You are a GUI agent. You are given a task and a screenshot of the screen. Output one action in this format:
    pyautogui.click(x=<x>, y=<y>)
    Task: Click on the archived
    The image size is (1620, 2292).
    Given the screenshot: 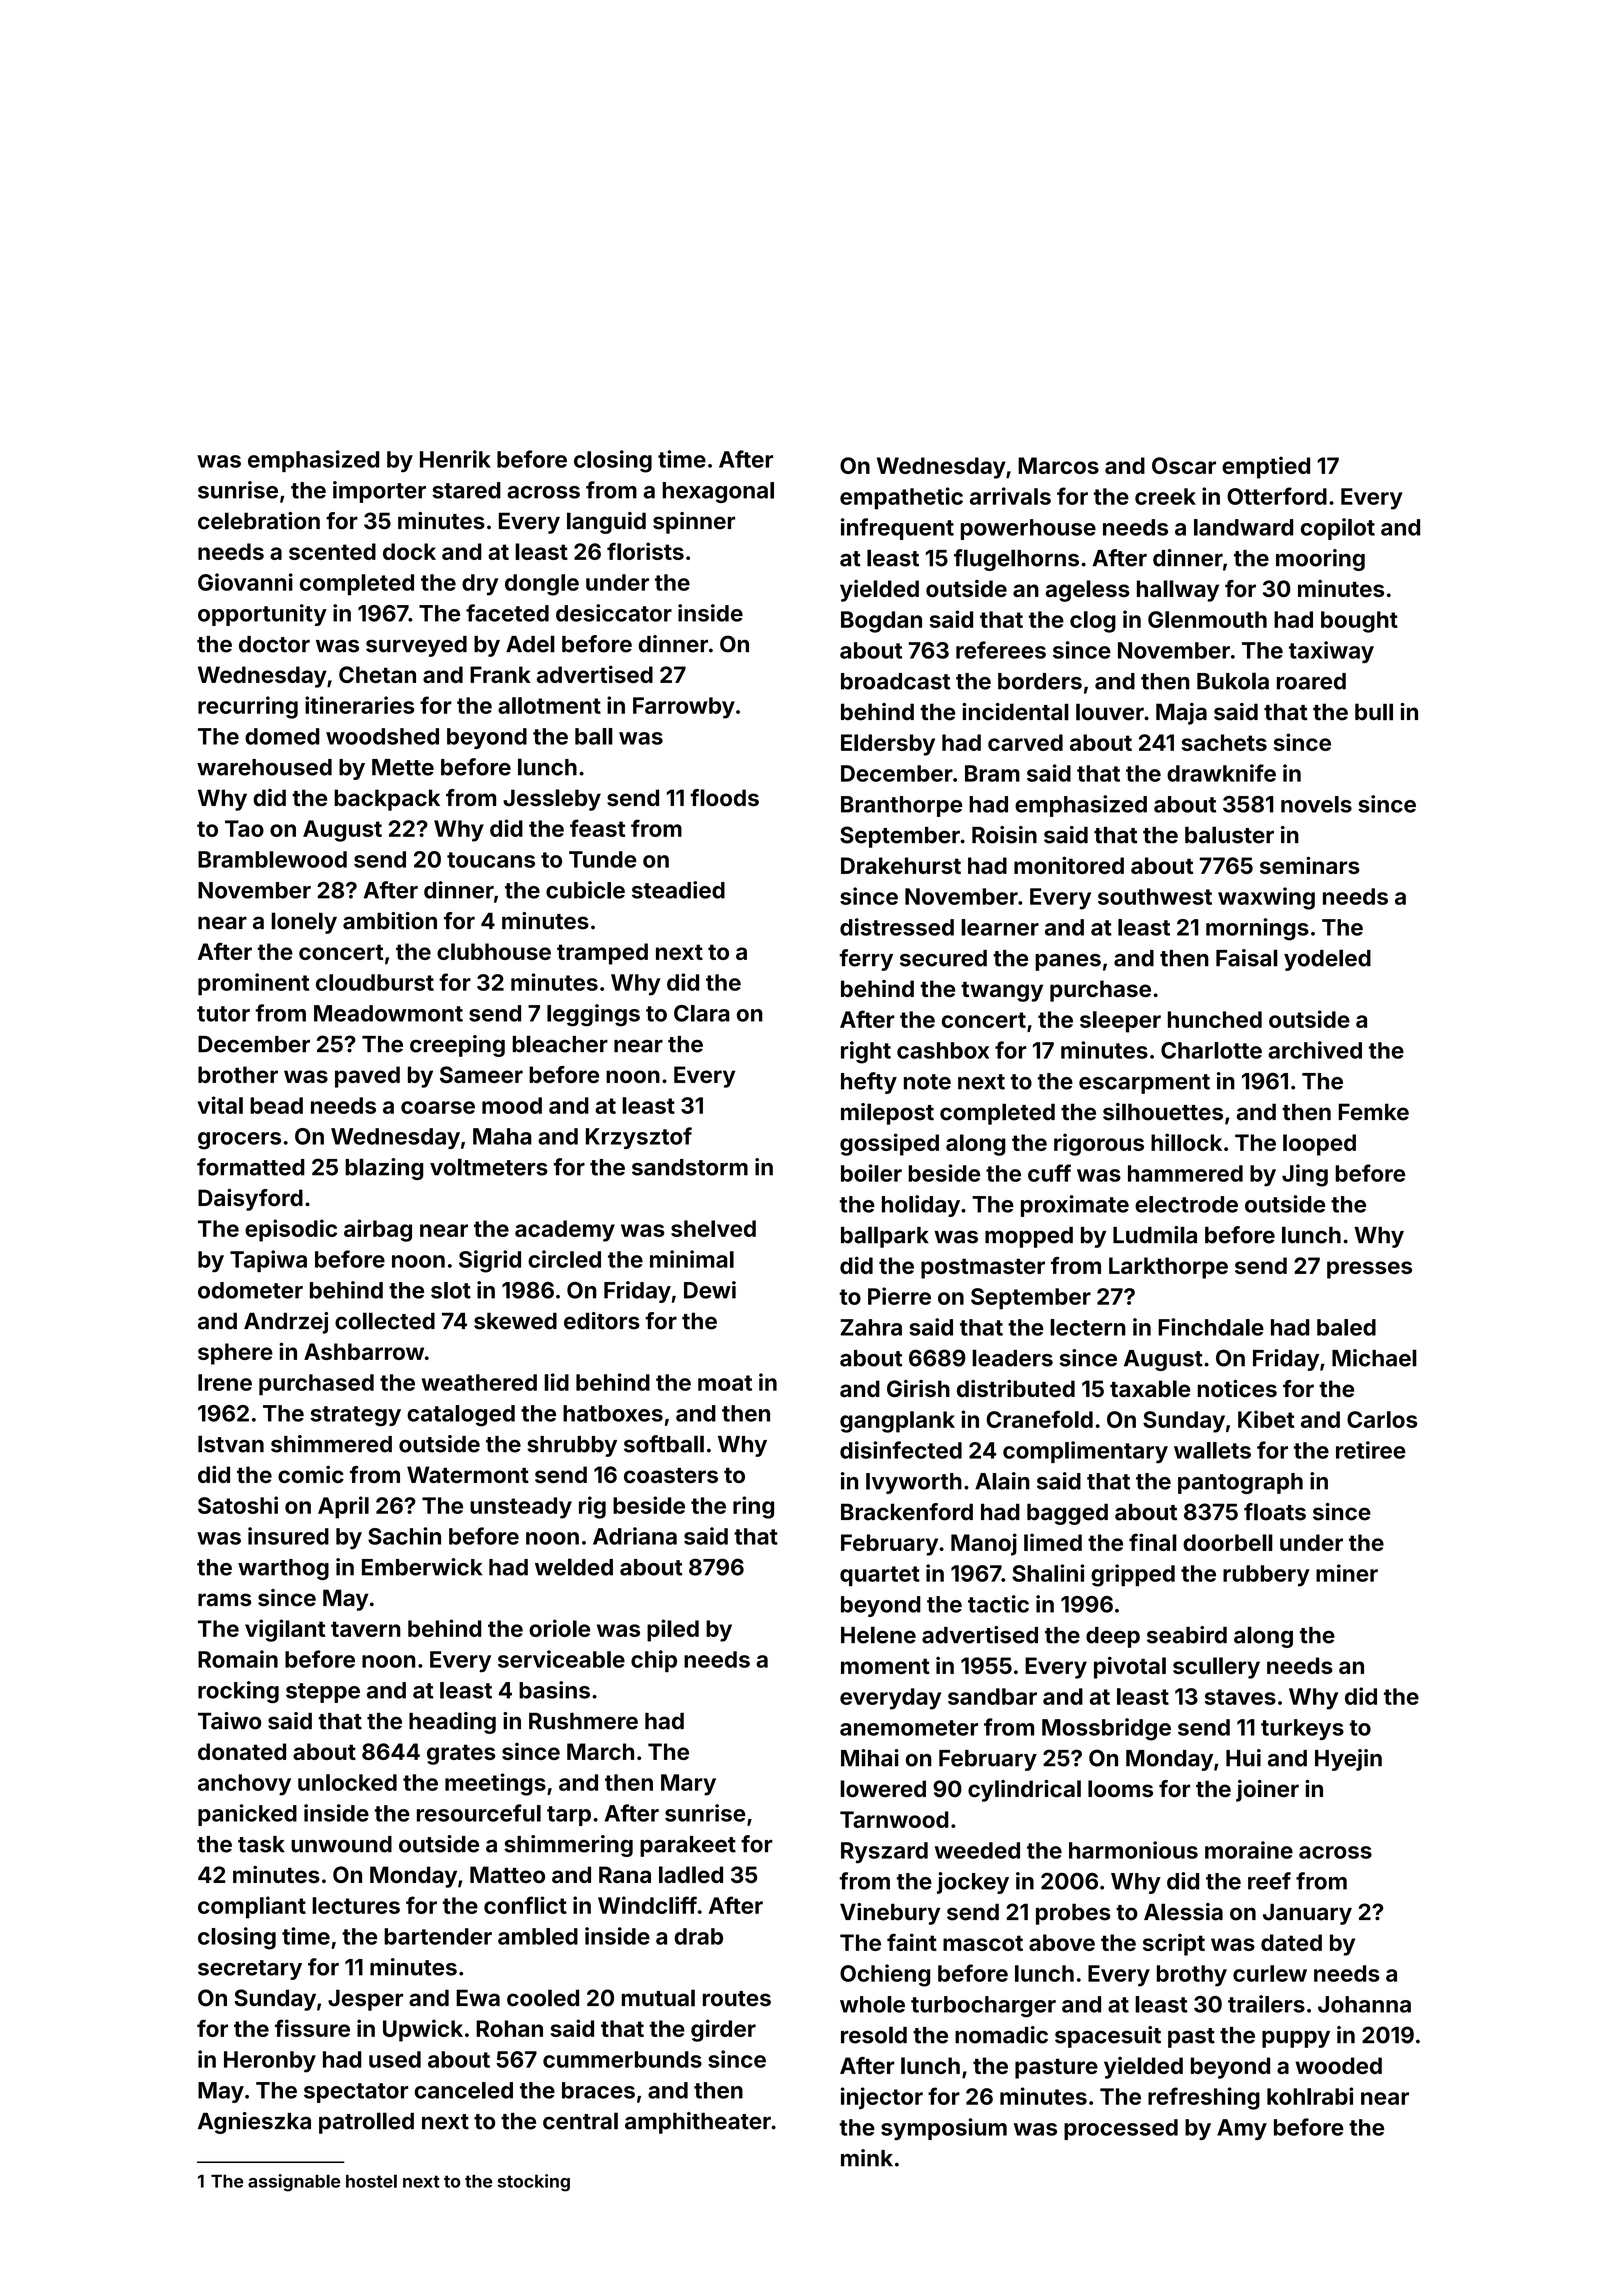 What is the action you would take?
    pyautogui.click(x=1315, y=1050)
